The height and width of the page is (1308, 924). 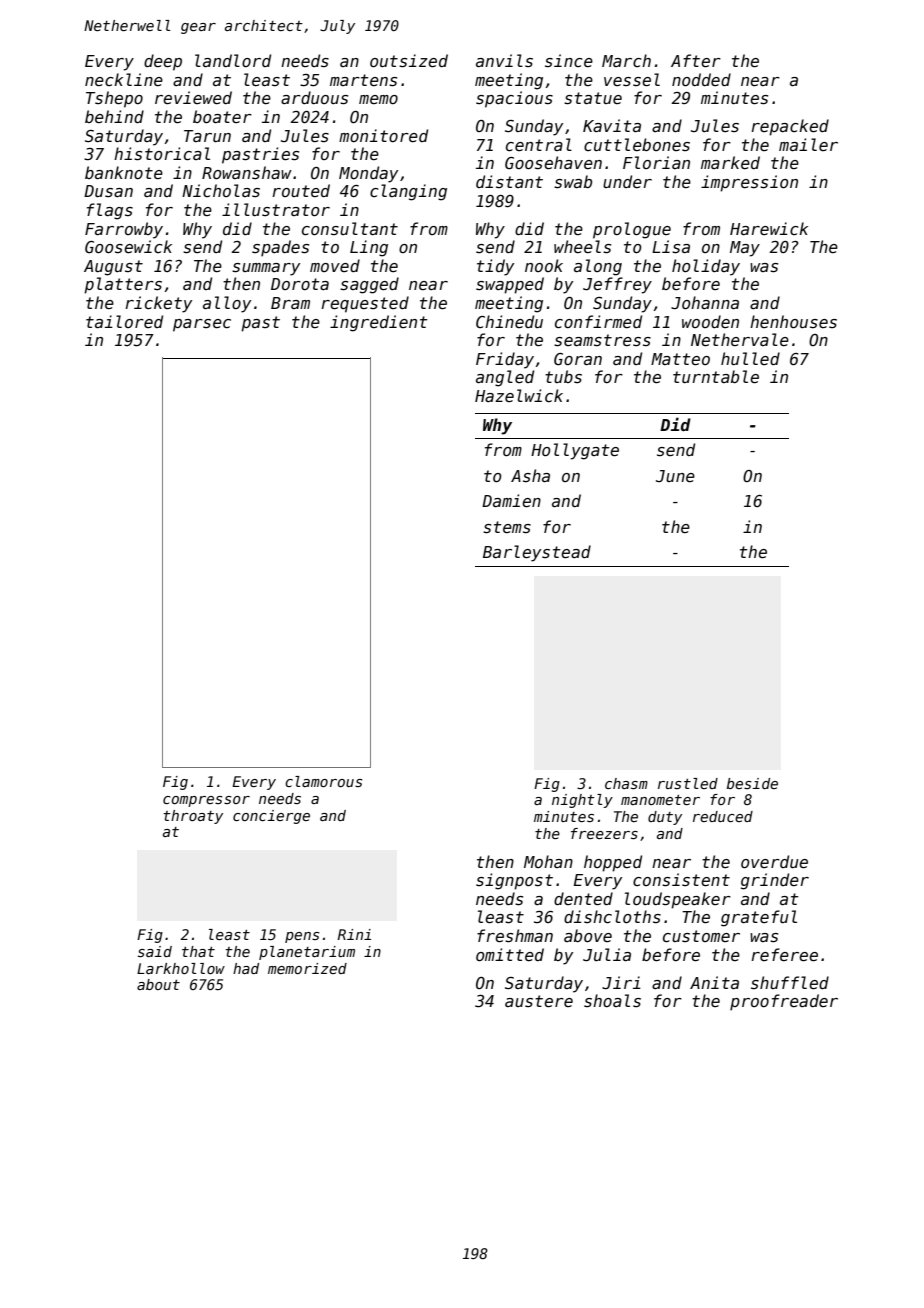 I want to click on turntable, so click(x=716, y=376).
